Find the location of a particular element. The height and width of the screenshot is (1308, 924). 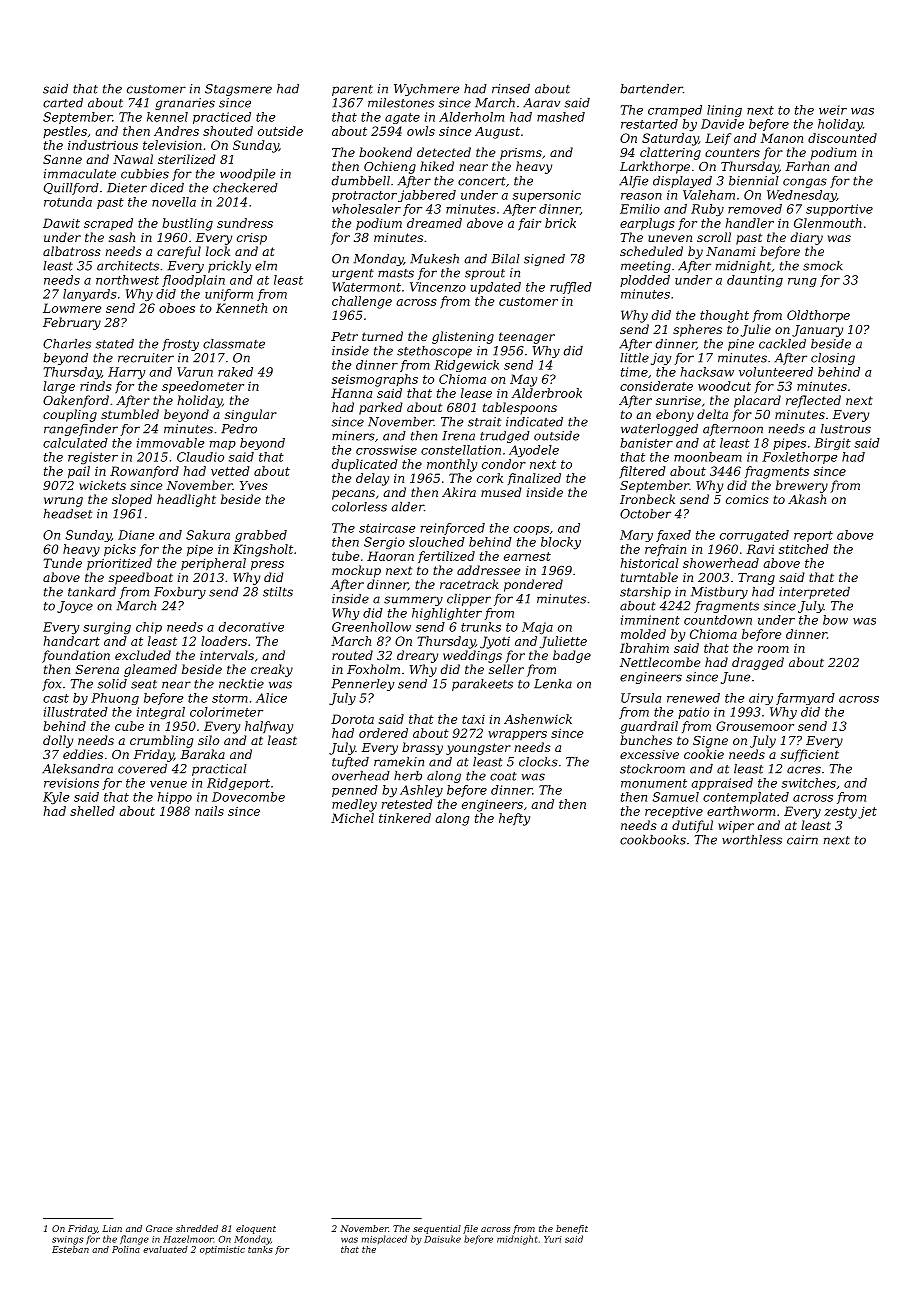

Oldthorpe is located at coordinates (818, 316).
